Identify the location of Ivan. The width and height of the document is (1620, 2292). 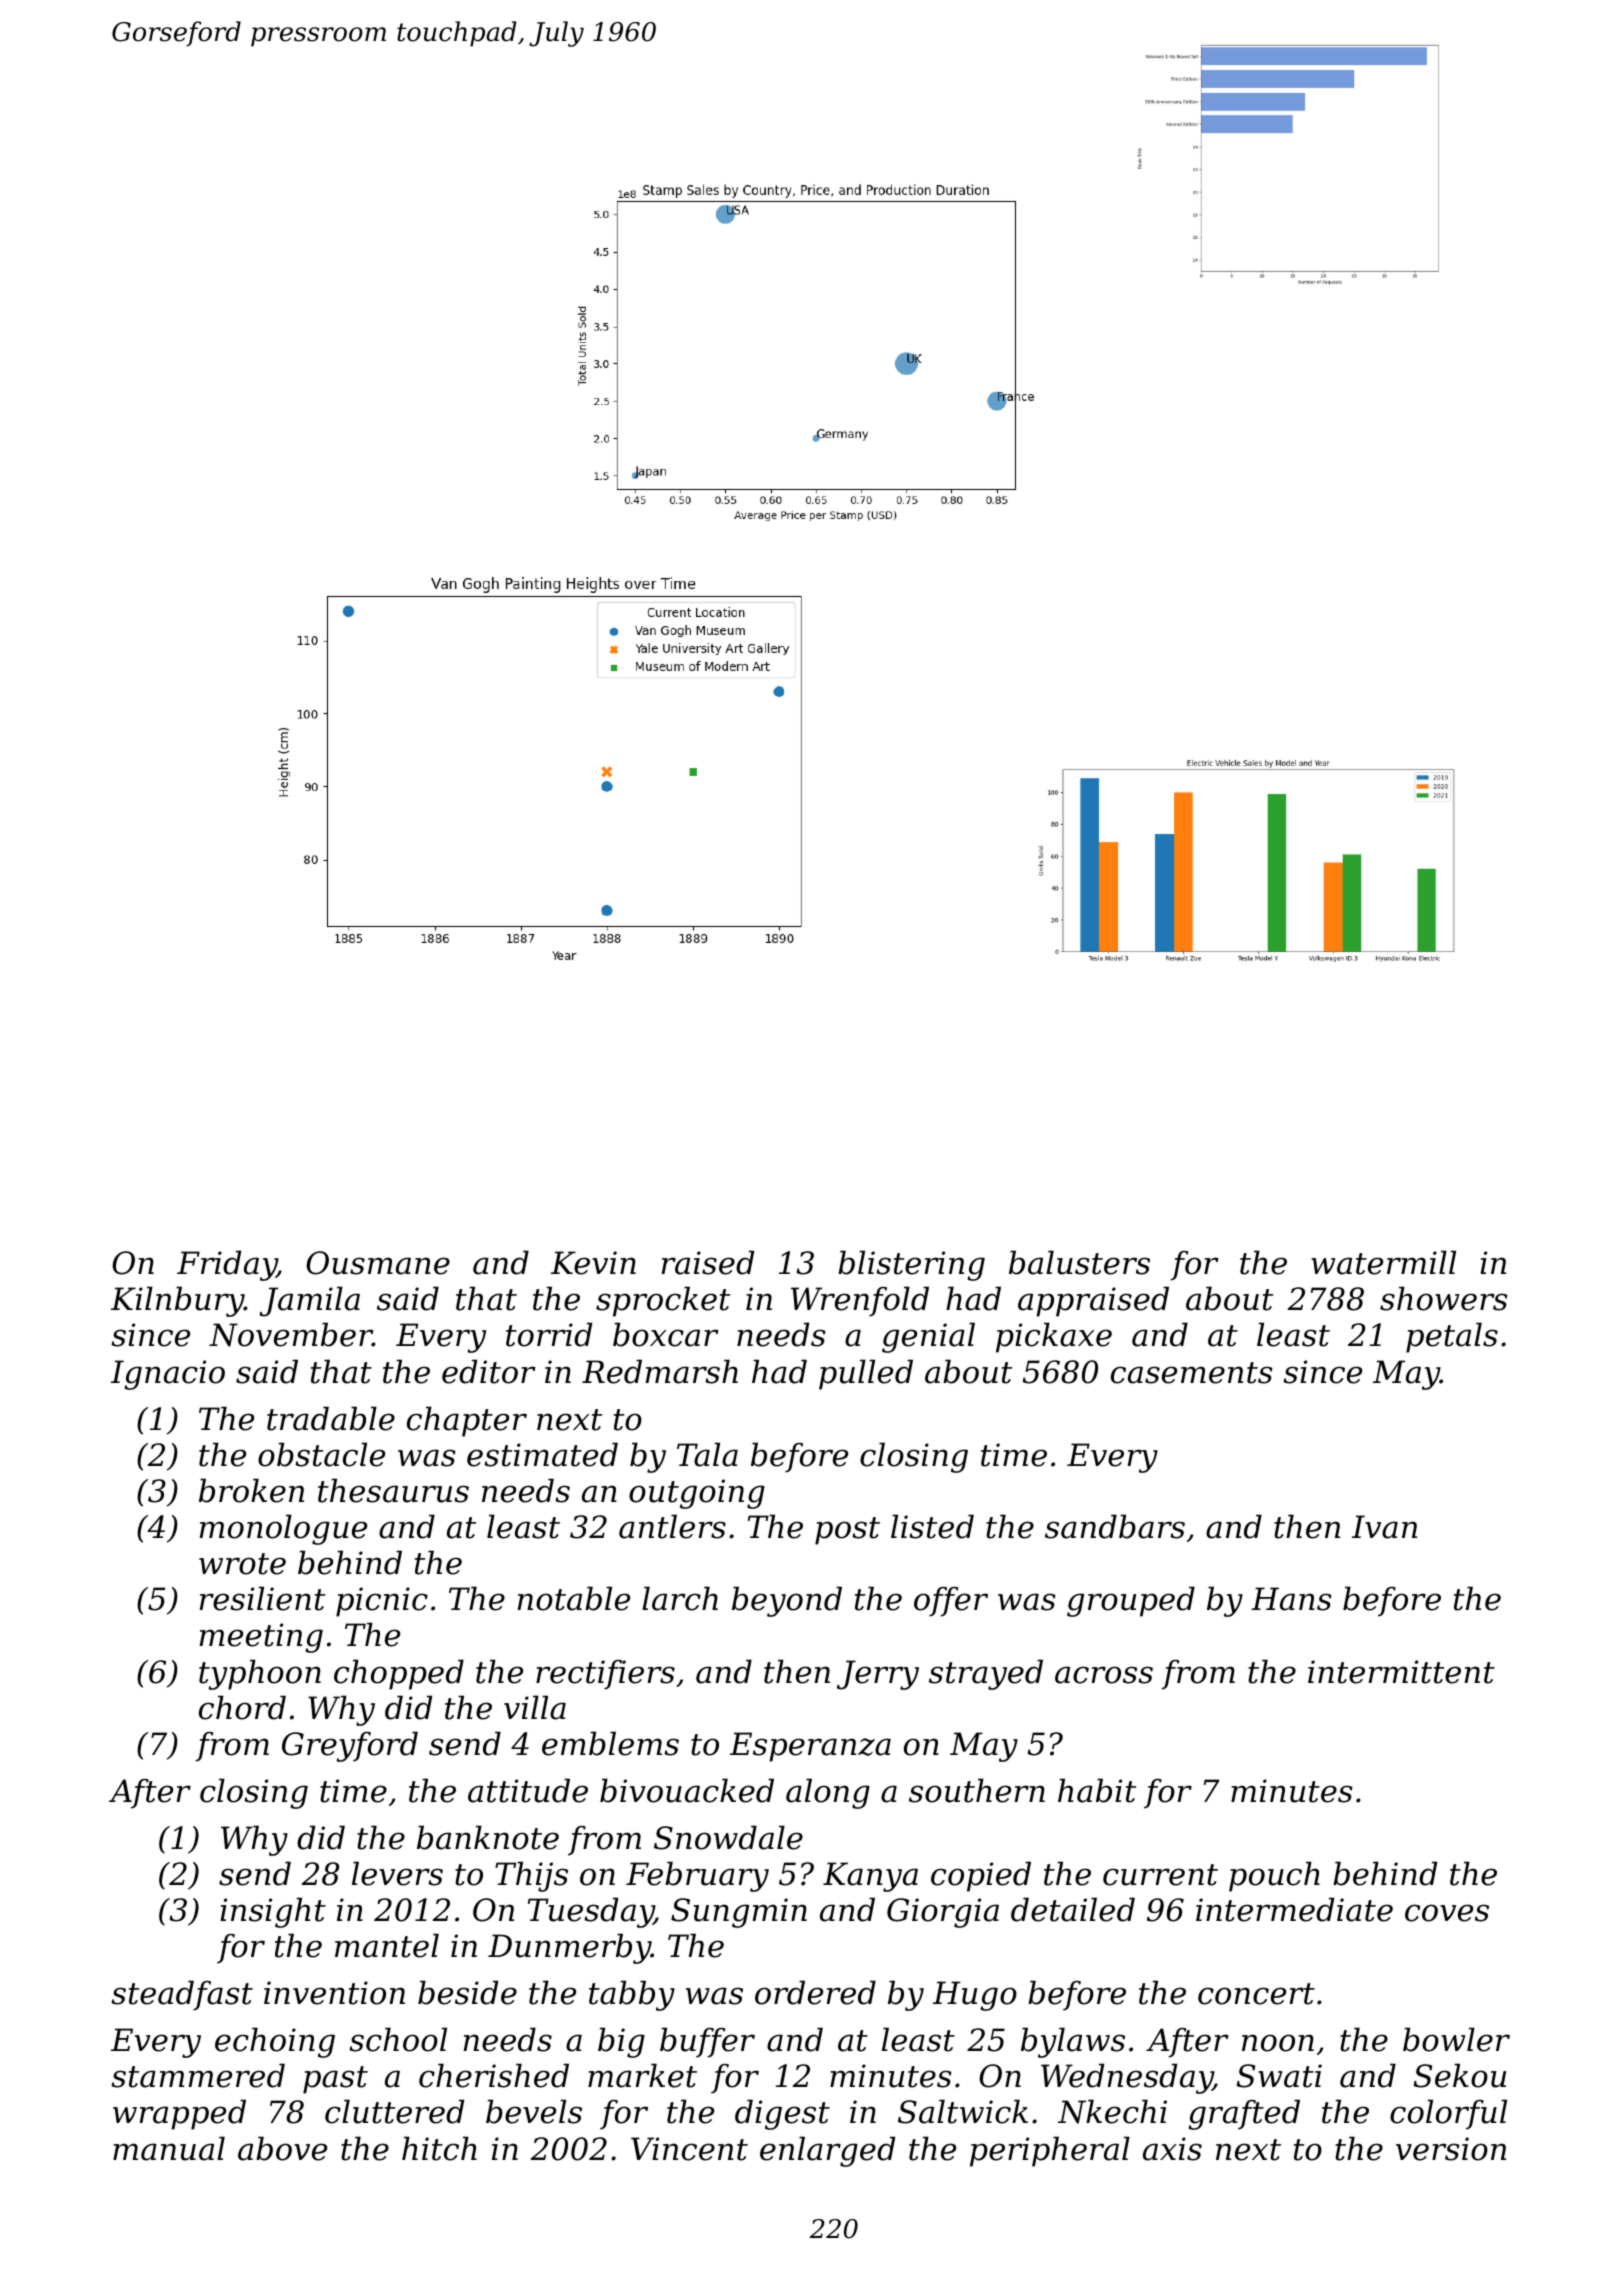
(1384, 1527).
